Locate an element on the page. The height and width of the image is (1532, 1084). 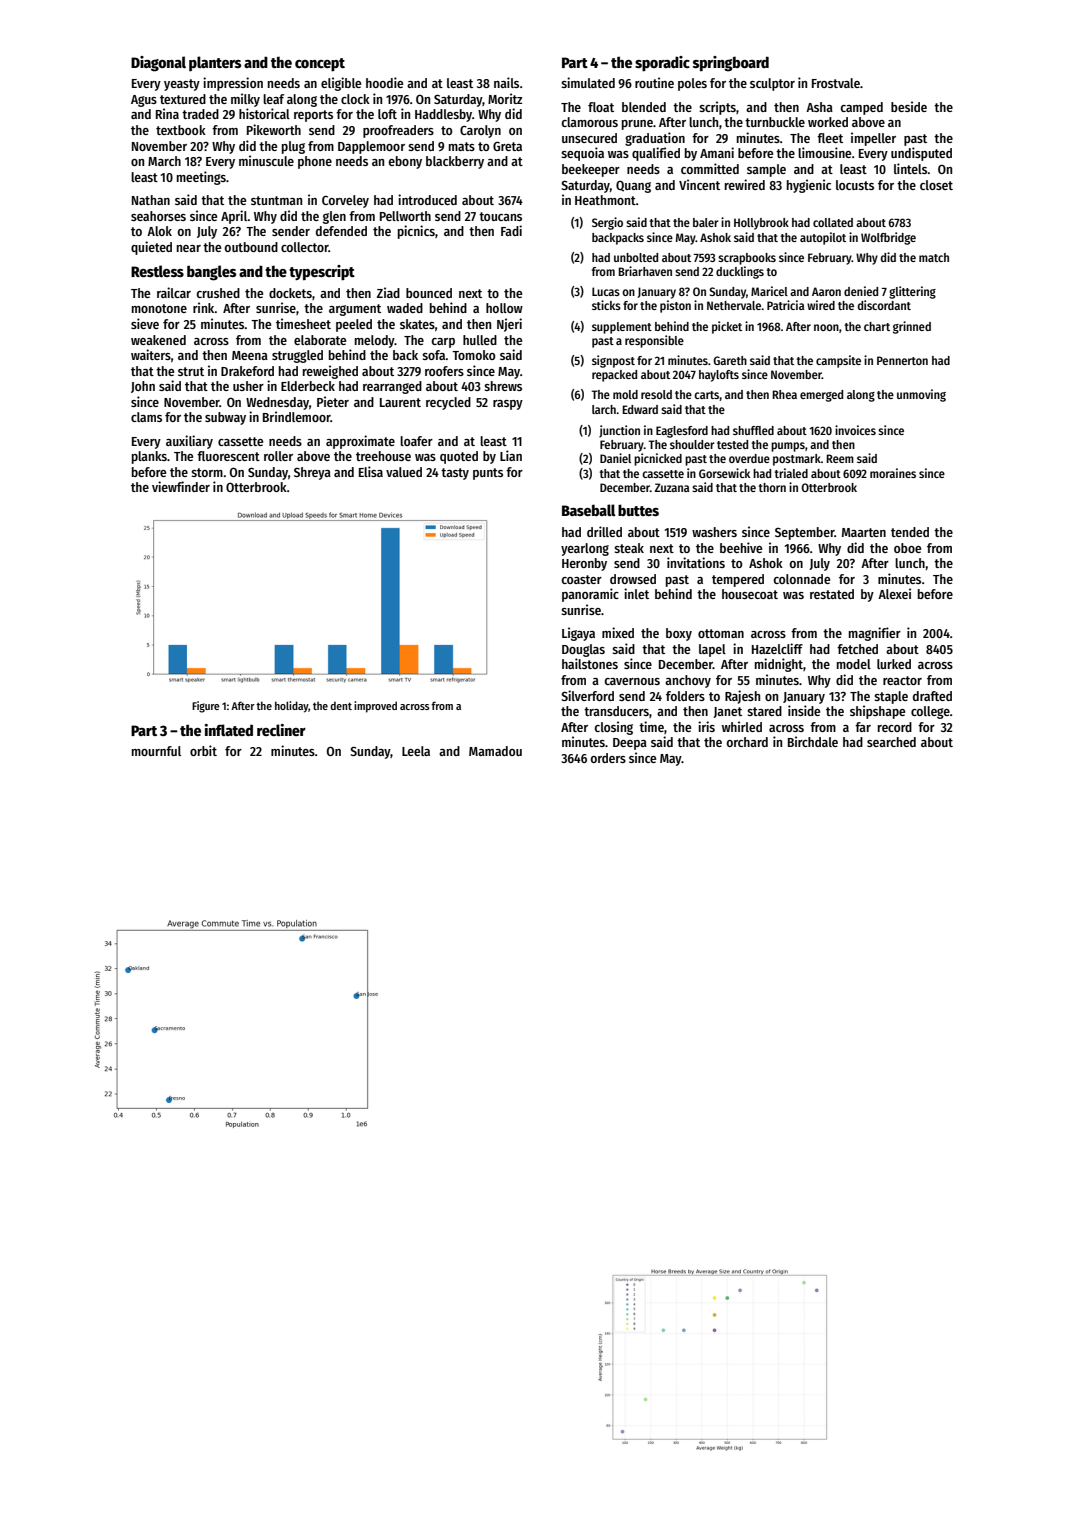
nails is located at coordinates (506, 82).
